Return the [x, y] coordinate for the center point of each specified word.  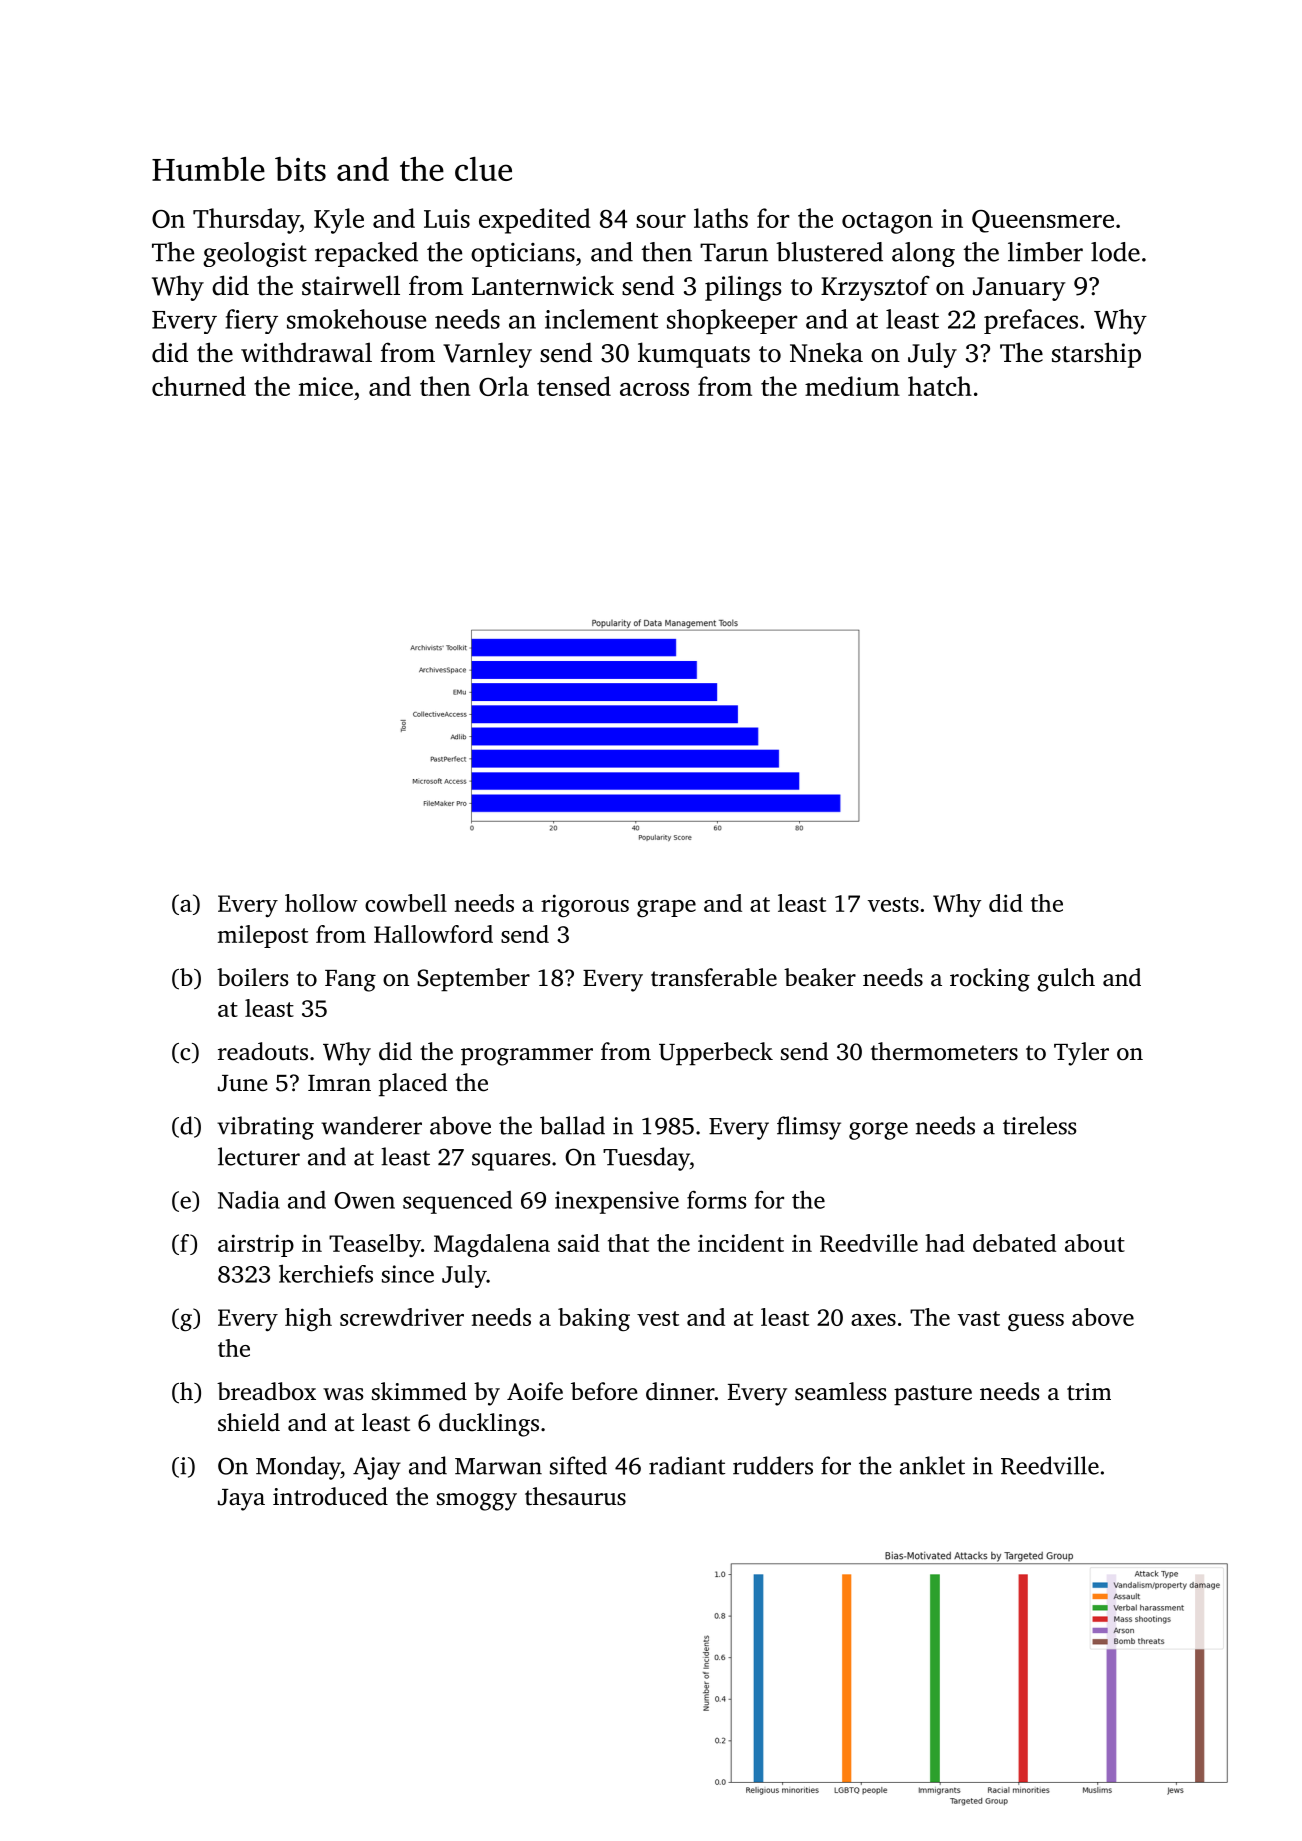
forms [716, 1200]
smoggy [477, 1502]
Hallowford [433, 934]
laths [721, 218]
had [945, 1243]
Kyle [339, 221]
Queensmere [1043, 221]
